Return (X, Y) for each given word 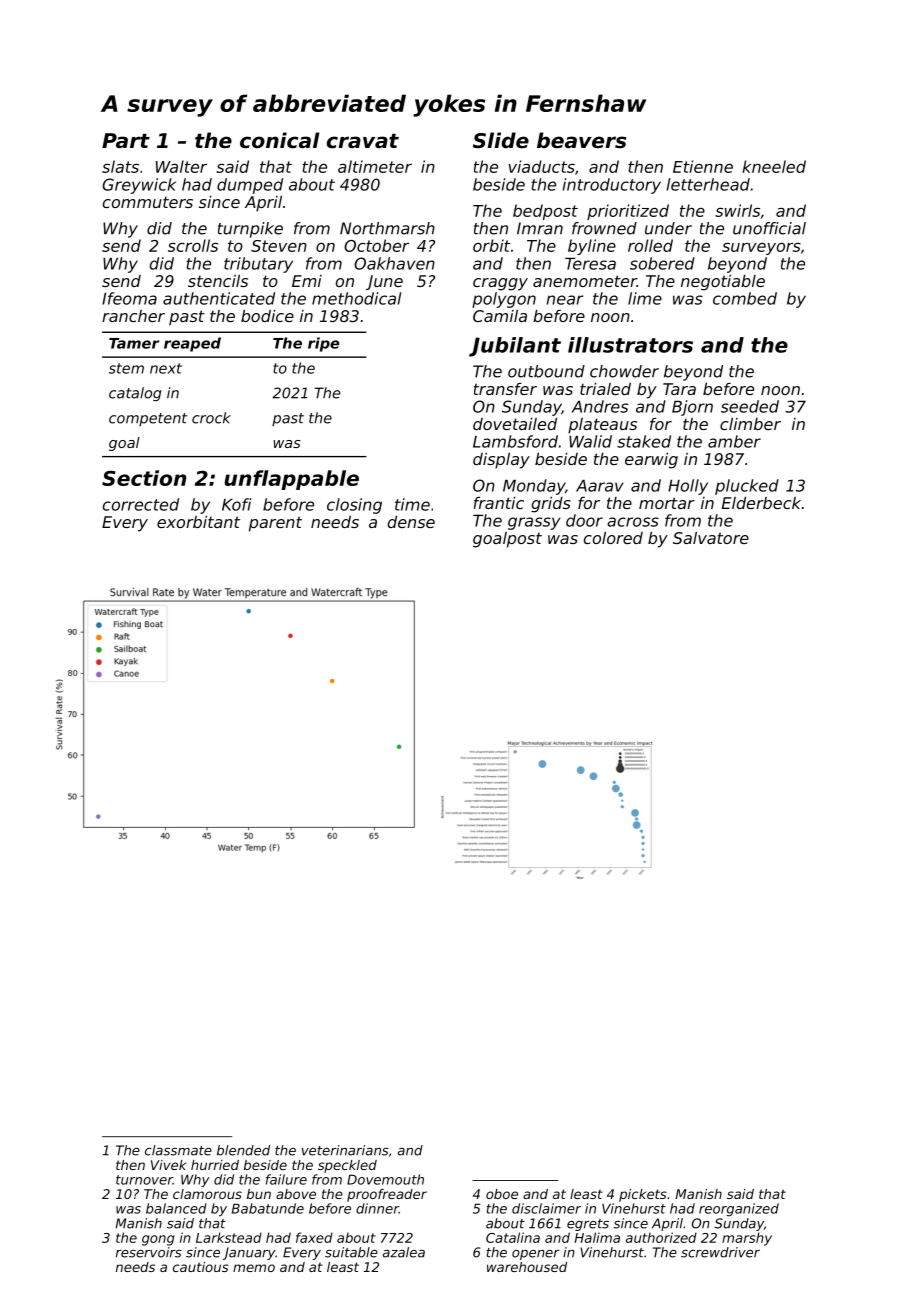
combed (745, 298)
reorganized (739, 1210)
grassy (534, 523)
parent (275, 524)
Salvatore (711, 538)
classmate (178, 1150)
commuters (148, 202)
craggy (500, 284)
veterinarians (345, 1150)
